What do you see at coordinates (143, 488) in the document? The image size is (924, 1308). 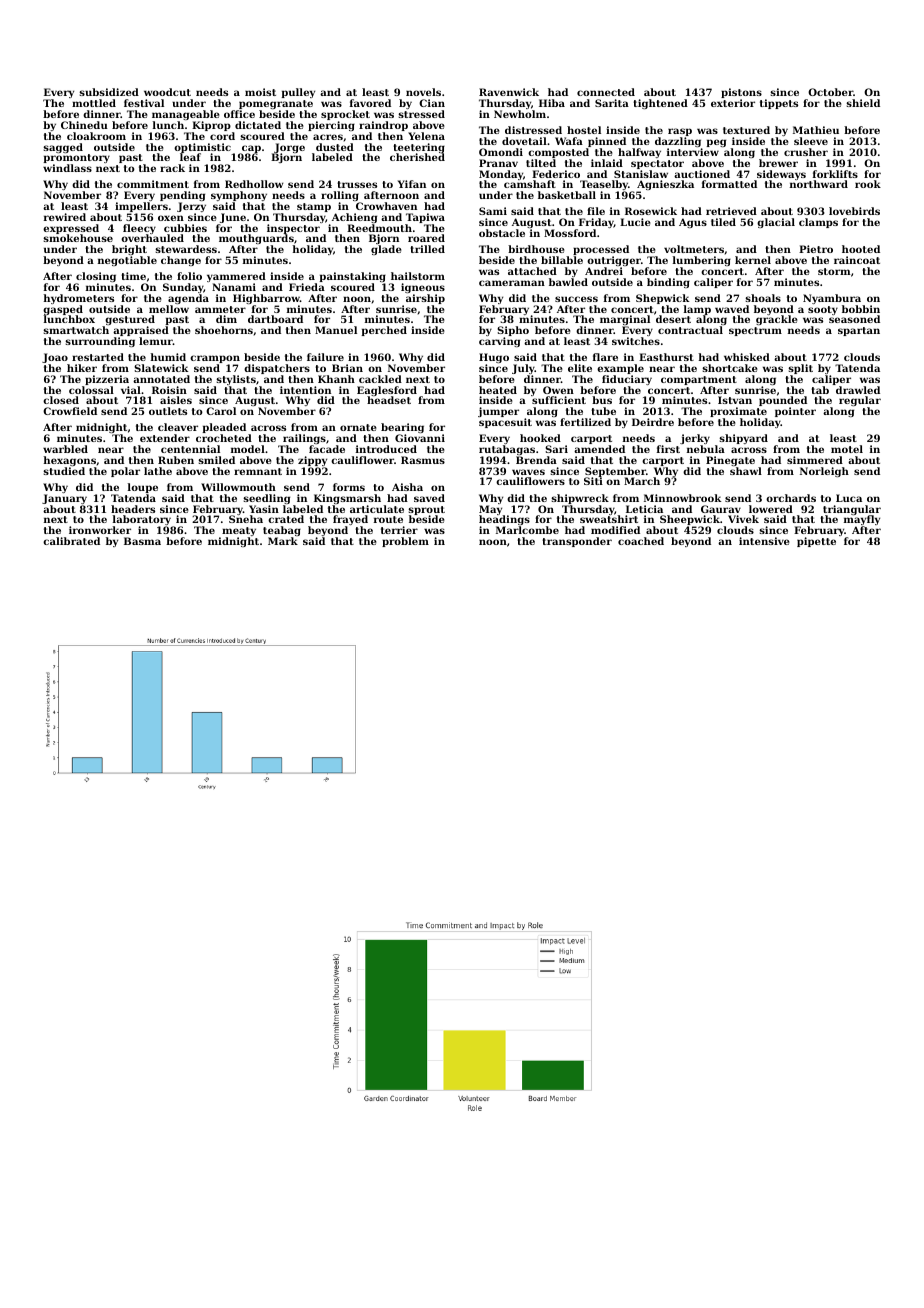 I see `loupe` at bounding box center [143, 488].
